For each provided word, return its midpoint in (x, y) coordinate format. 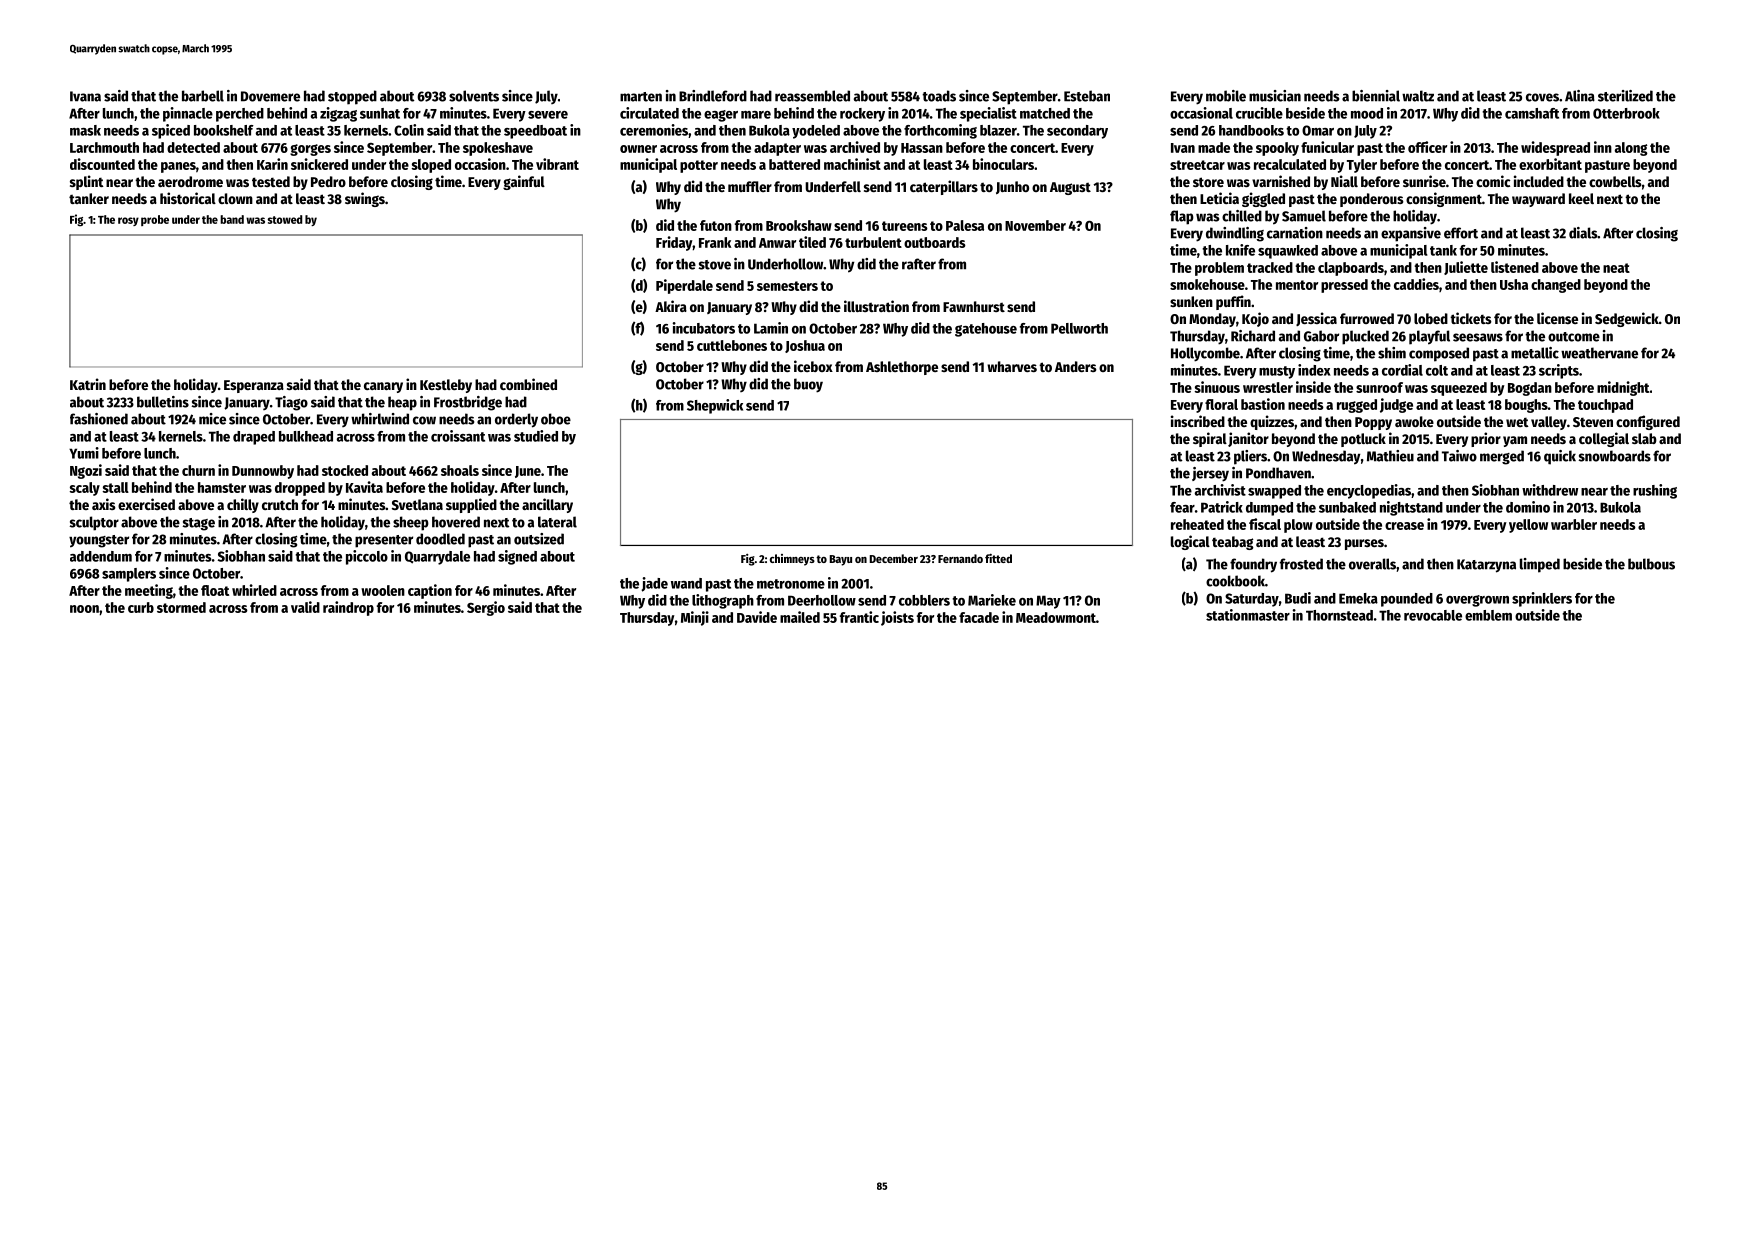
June (528, 472)
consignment (1444, 199)
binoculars (1003, 164)
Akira (671, 306)
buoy (808, 385)
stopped (352, 97)
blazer (998, 130)
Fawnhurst (974, 306)
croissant (458, 436)
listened (1515, 267)
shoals (460, 470)
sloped (431, 166)
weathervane (1599, 353)
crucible (1259, 113)
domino (1528, 507)
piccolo (367, 557)
